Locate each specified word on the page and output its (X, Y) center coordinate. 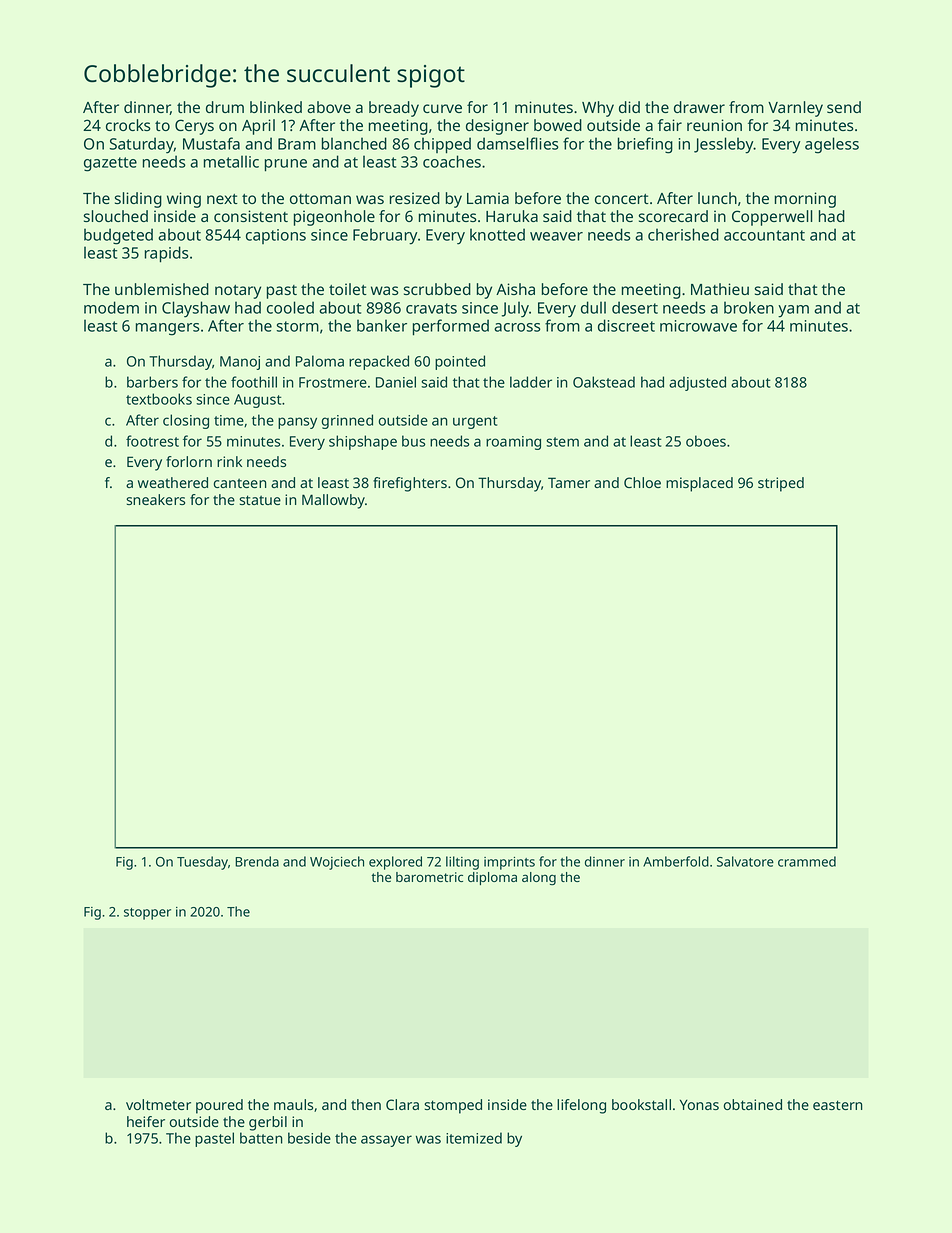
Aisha (515, 289)
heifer (146, 1121)
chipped (442, 145)
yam (793, 311)
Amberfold (676, 861)
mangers (168, 329)
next (222, 199)
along (539, 878)
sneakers (155, 499)
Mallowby (333, 501)
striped (781, 484)
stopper (147, 914)
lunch (717, 198)
